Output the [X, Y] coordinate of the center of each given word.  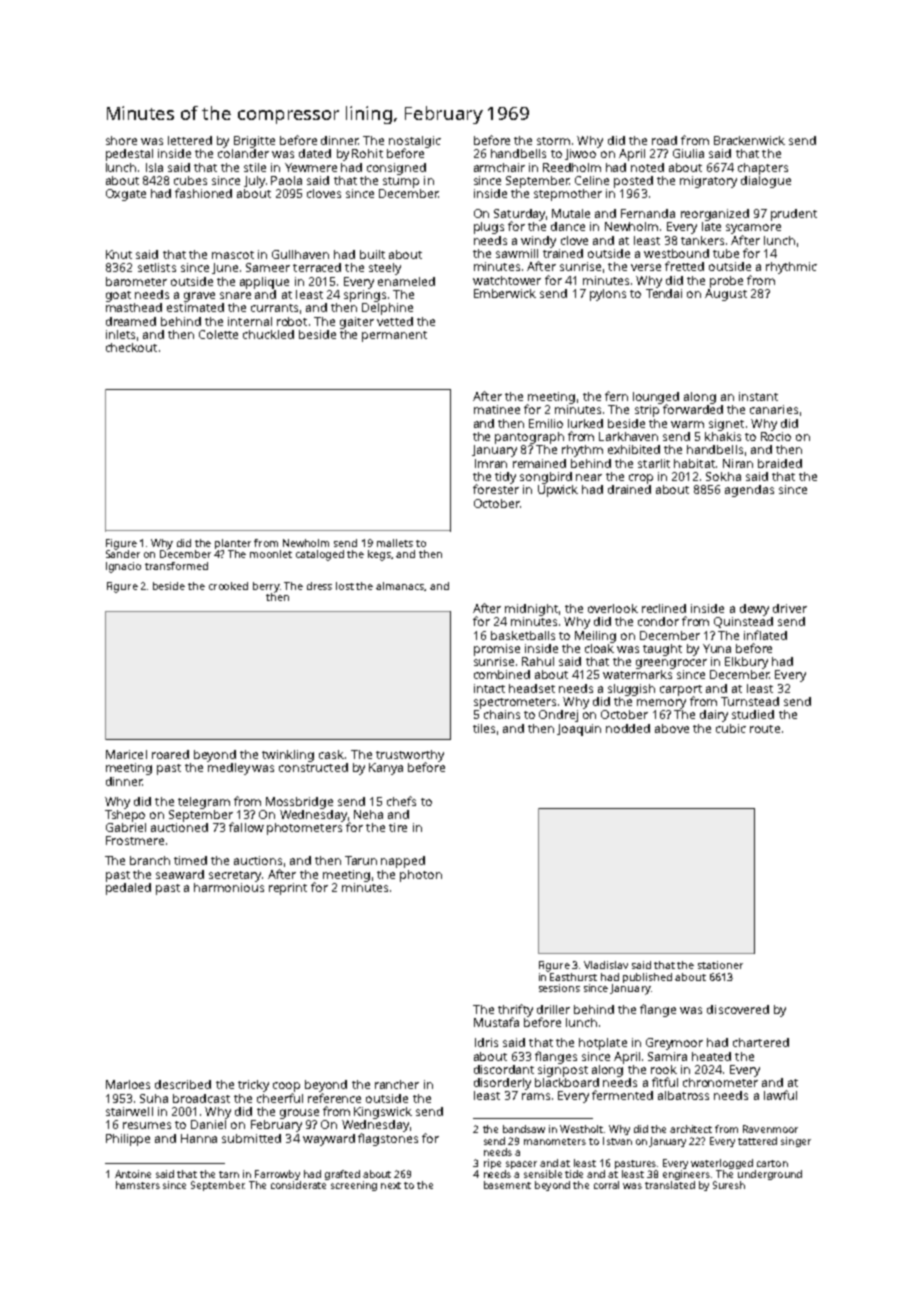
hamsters [138, 1185]
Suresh [729, 1185]
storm [553, 141]
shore [121, 140]
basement [507, 1185]
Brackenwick [749, 140]
